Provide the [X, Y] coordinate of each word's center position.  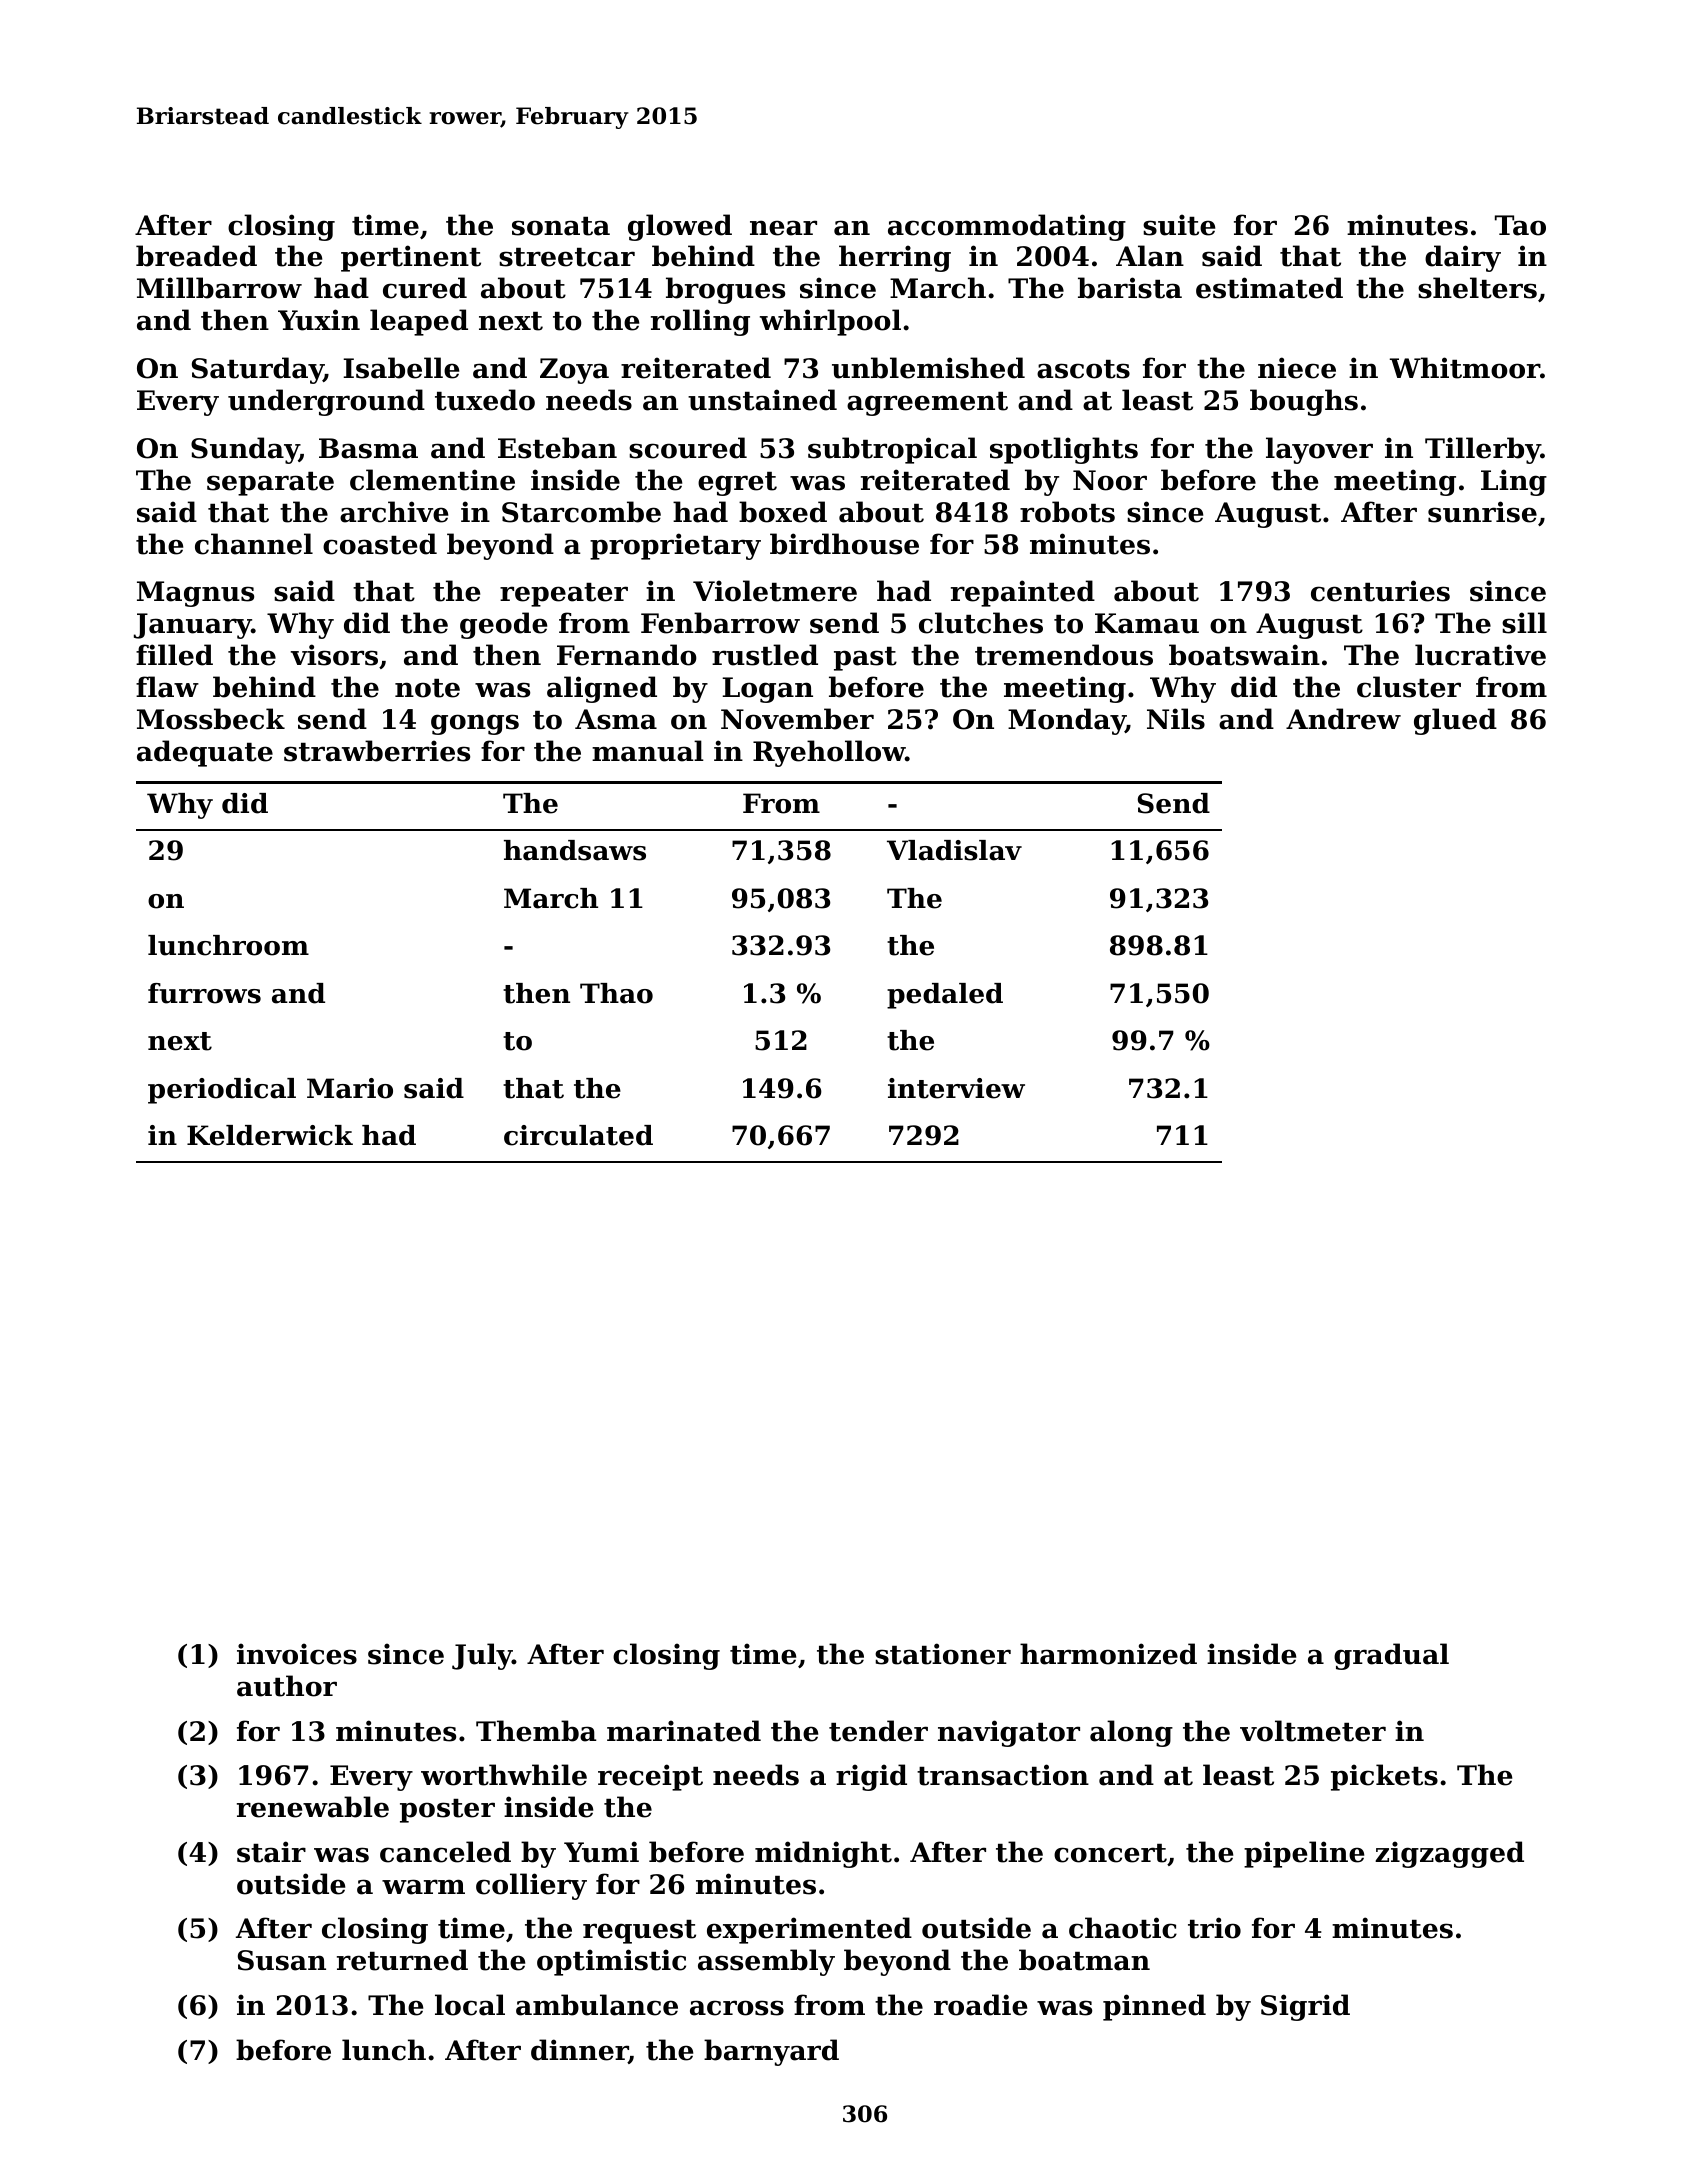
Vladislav [954, 850]
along [1131, 1733]
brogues [725, 290]
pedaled [945, 996]
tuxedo [485, 400]
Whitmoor [1465, 368]
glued [1455, 721]
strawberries [377, 751]
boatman [1084, 1960]
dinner [579, 2051]
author [287, 1686]
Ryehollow [829, 753]
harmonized [1108, 1654]
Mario [350, 1088]
